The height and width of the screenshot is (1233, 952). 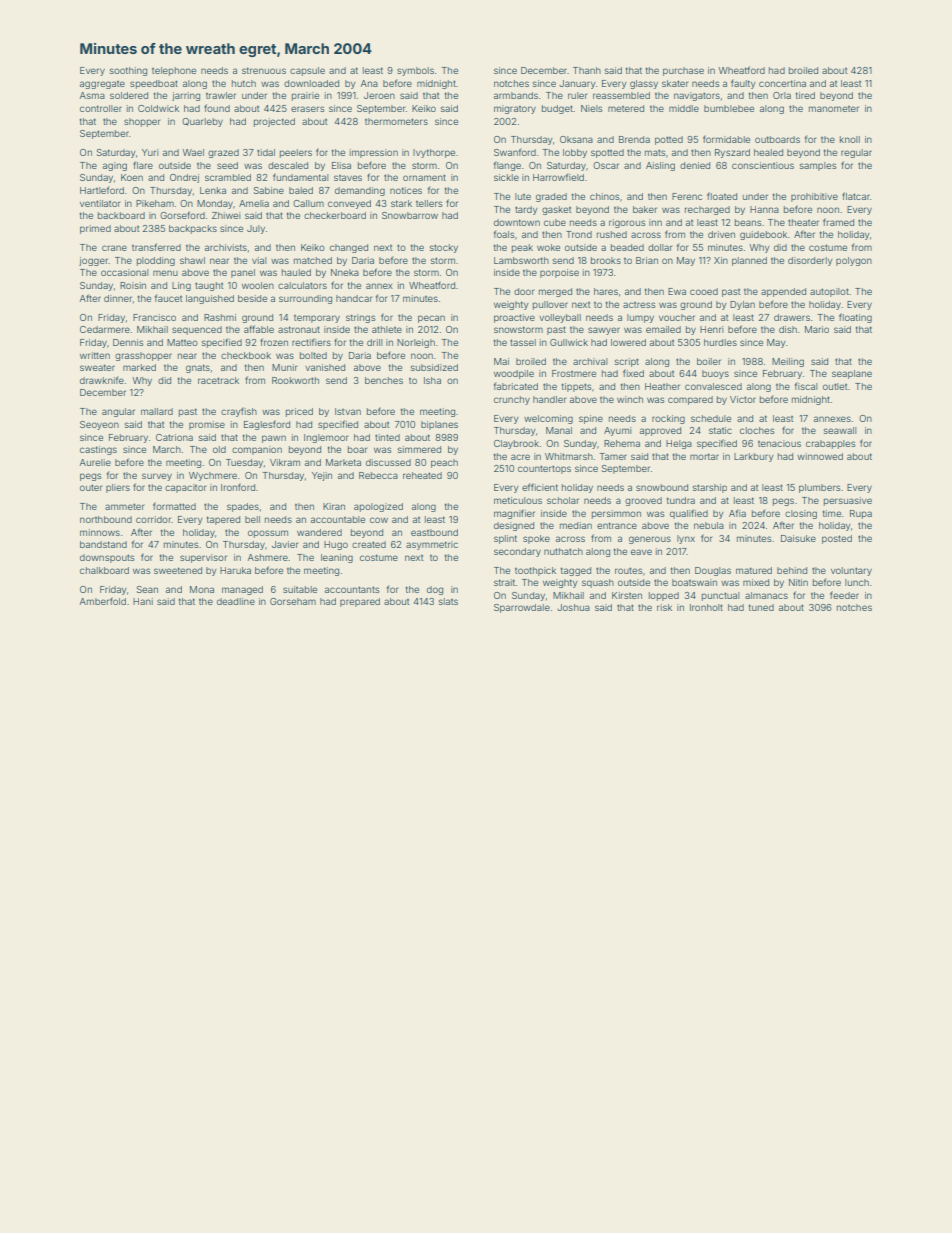 I want to click on autopilot, so click(x=829, y=292).
